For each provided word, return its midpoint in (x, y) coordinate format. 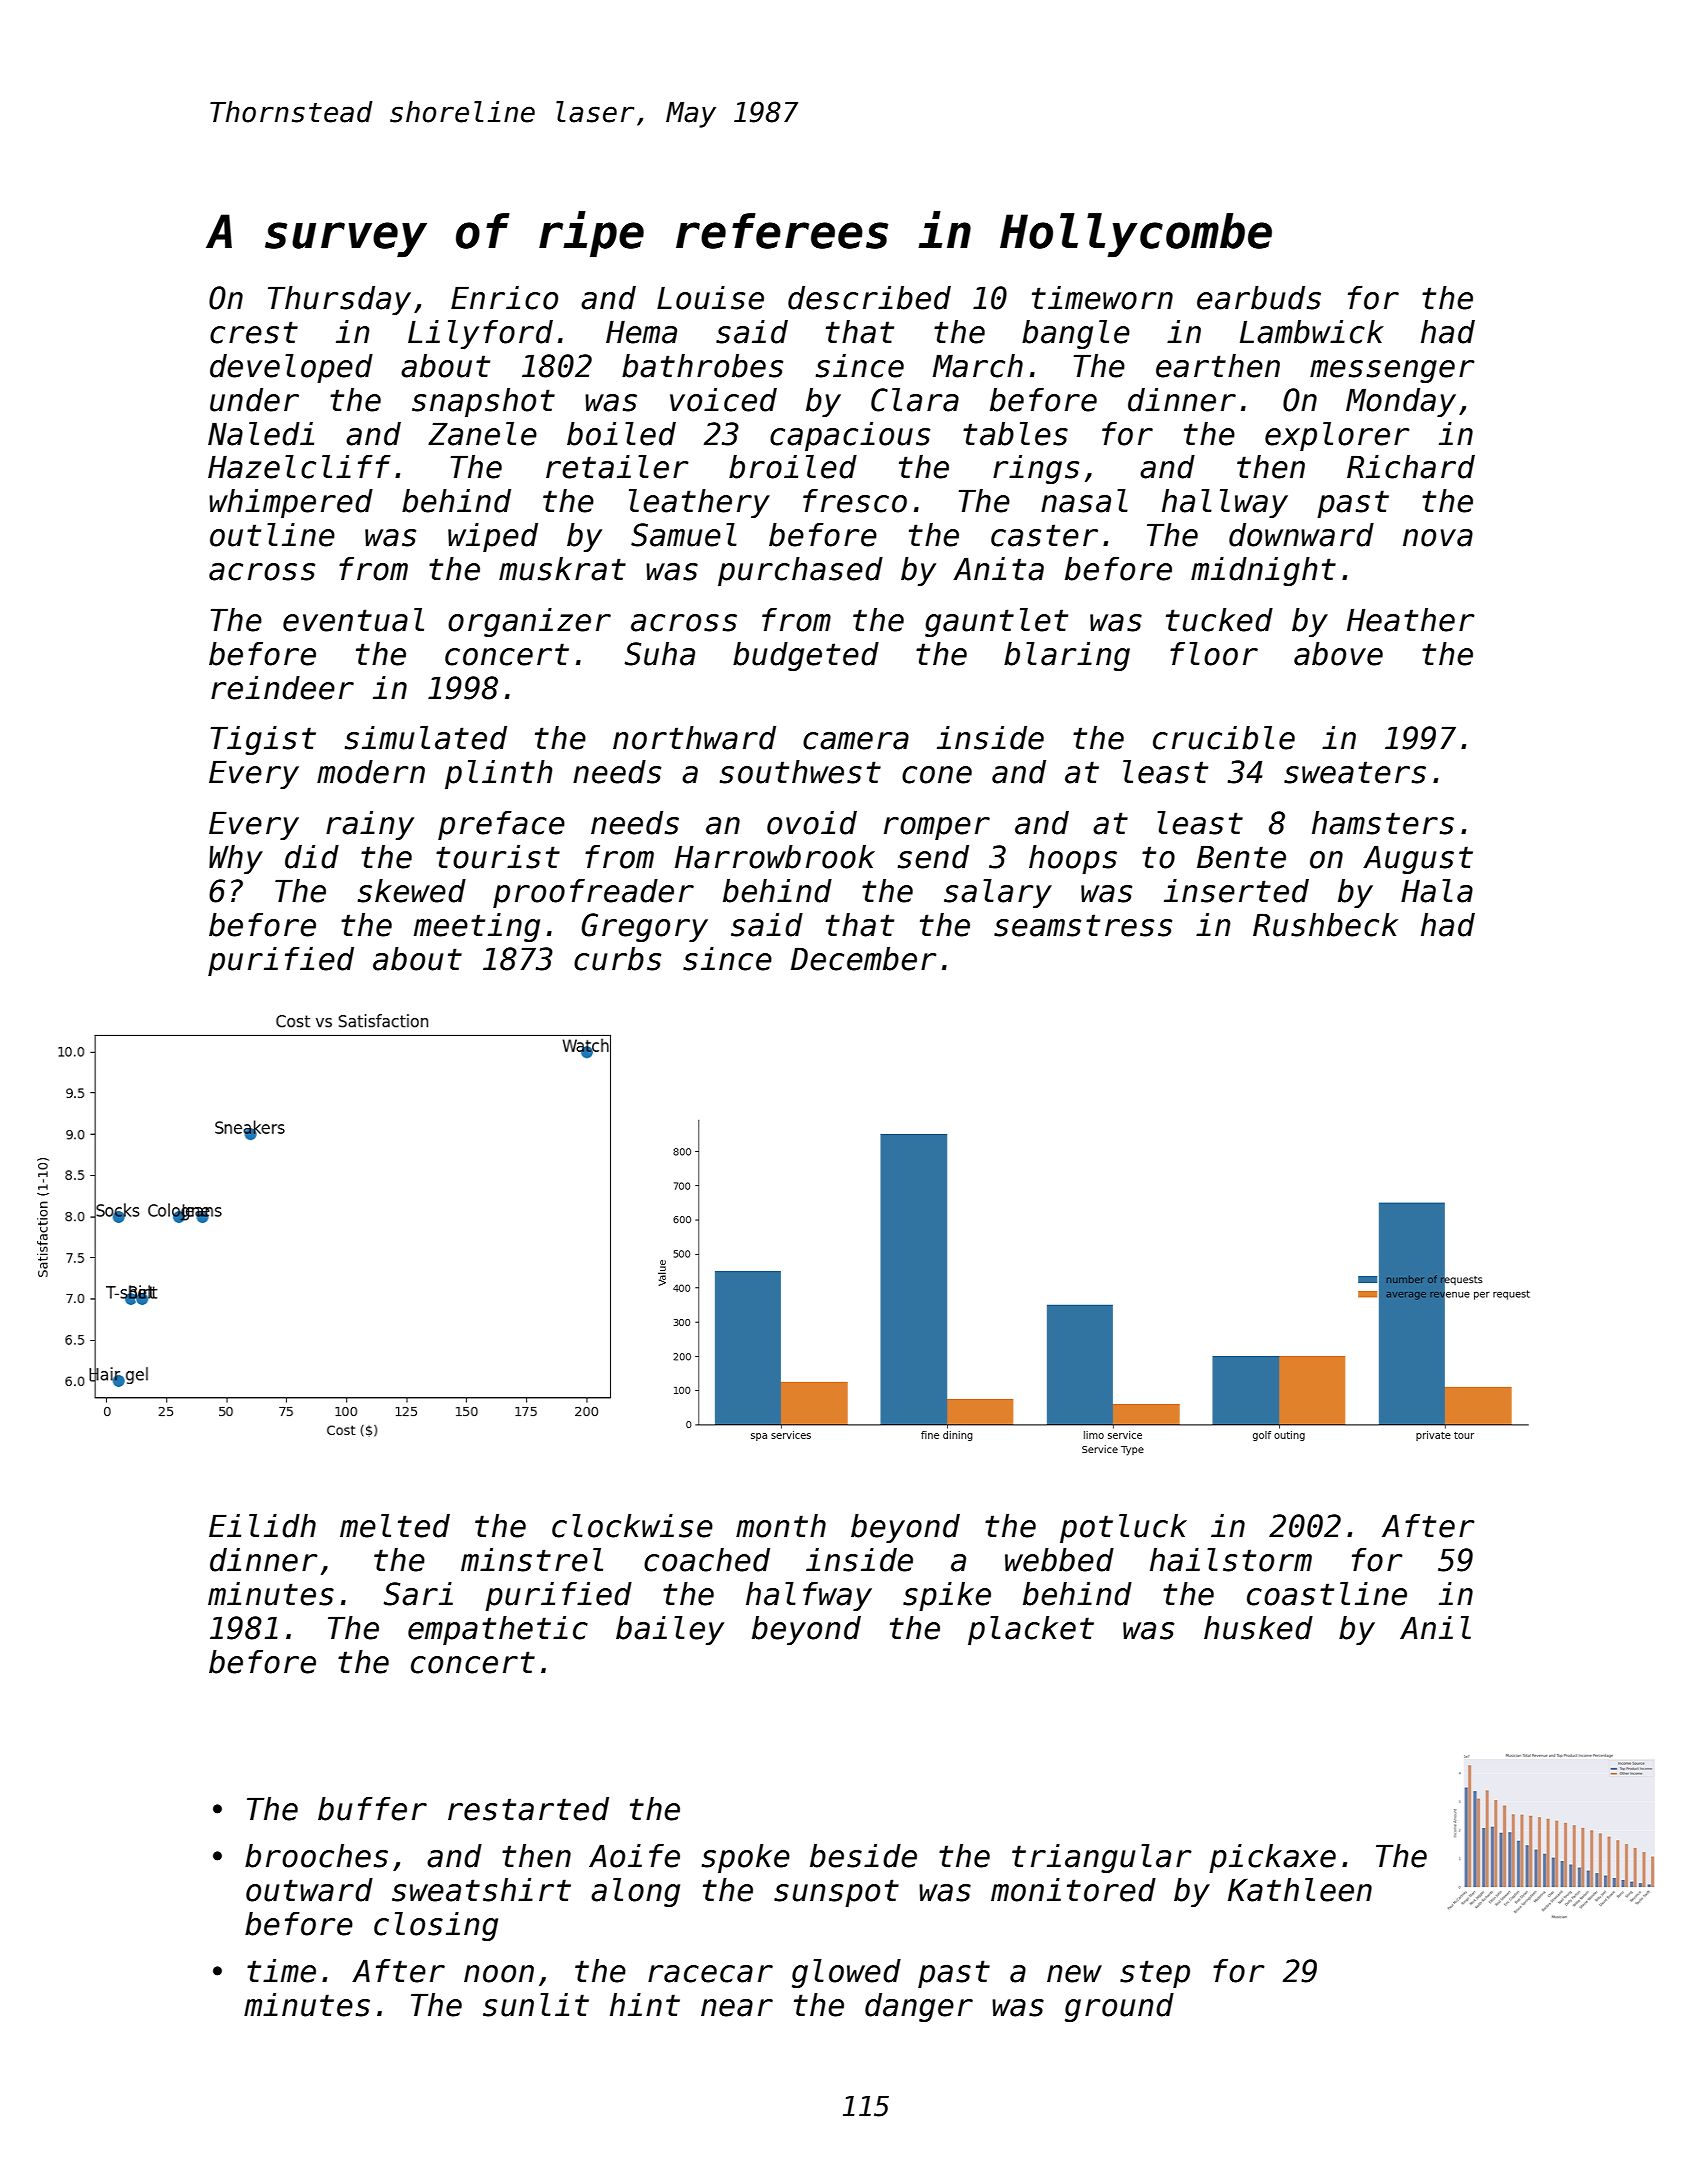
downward (1301, 535)
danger (919, 2007)
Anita (998, 569)
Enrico (504, 298)
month (781, 1526)
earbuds (1259, 298)
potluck (1123, 1528)
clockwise (632, 1526)
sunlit (536, 2005)
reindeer (282, 688)
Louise (710, 298)
